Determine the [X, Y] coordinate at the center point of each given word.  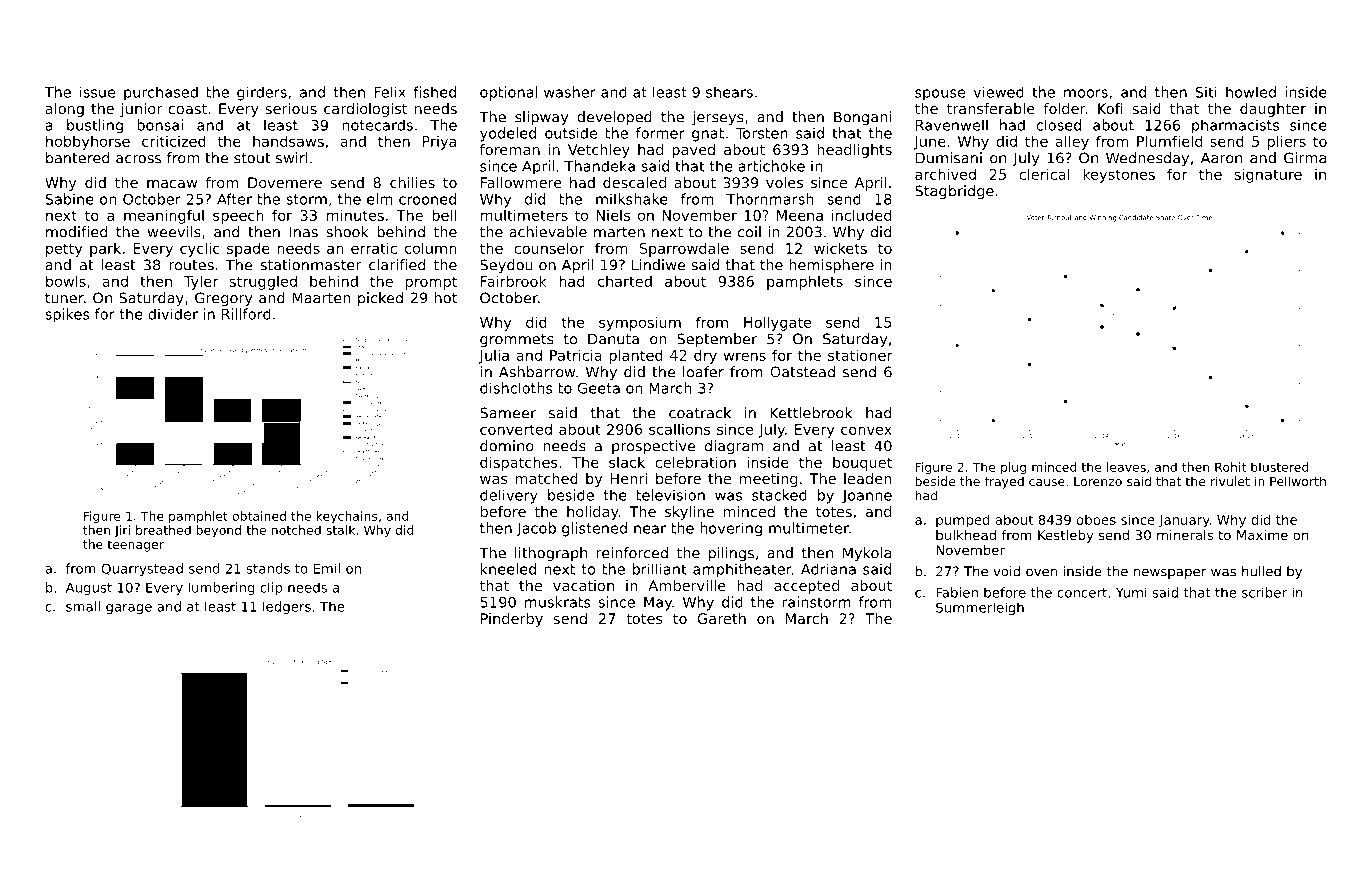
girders [262, 93]
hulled [1261, 571]
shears [729, 92]
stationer [860, 355]
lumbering [221, 588]
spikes [67, 315]
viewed [999, 92]
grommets [516, 341]
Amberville [687, 585]
